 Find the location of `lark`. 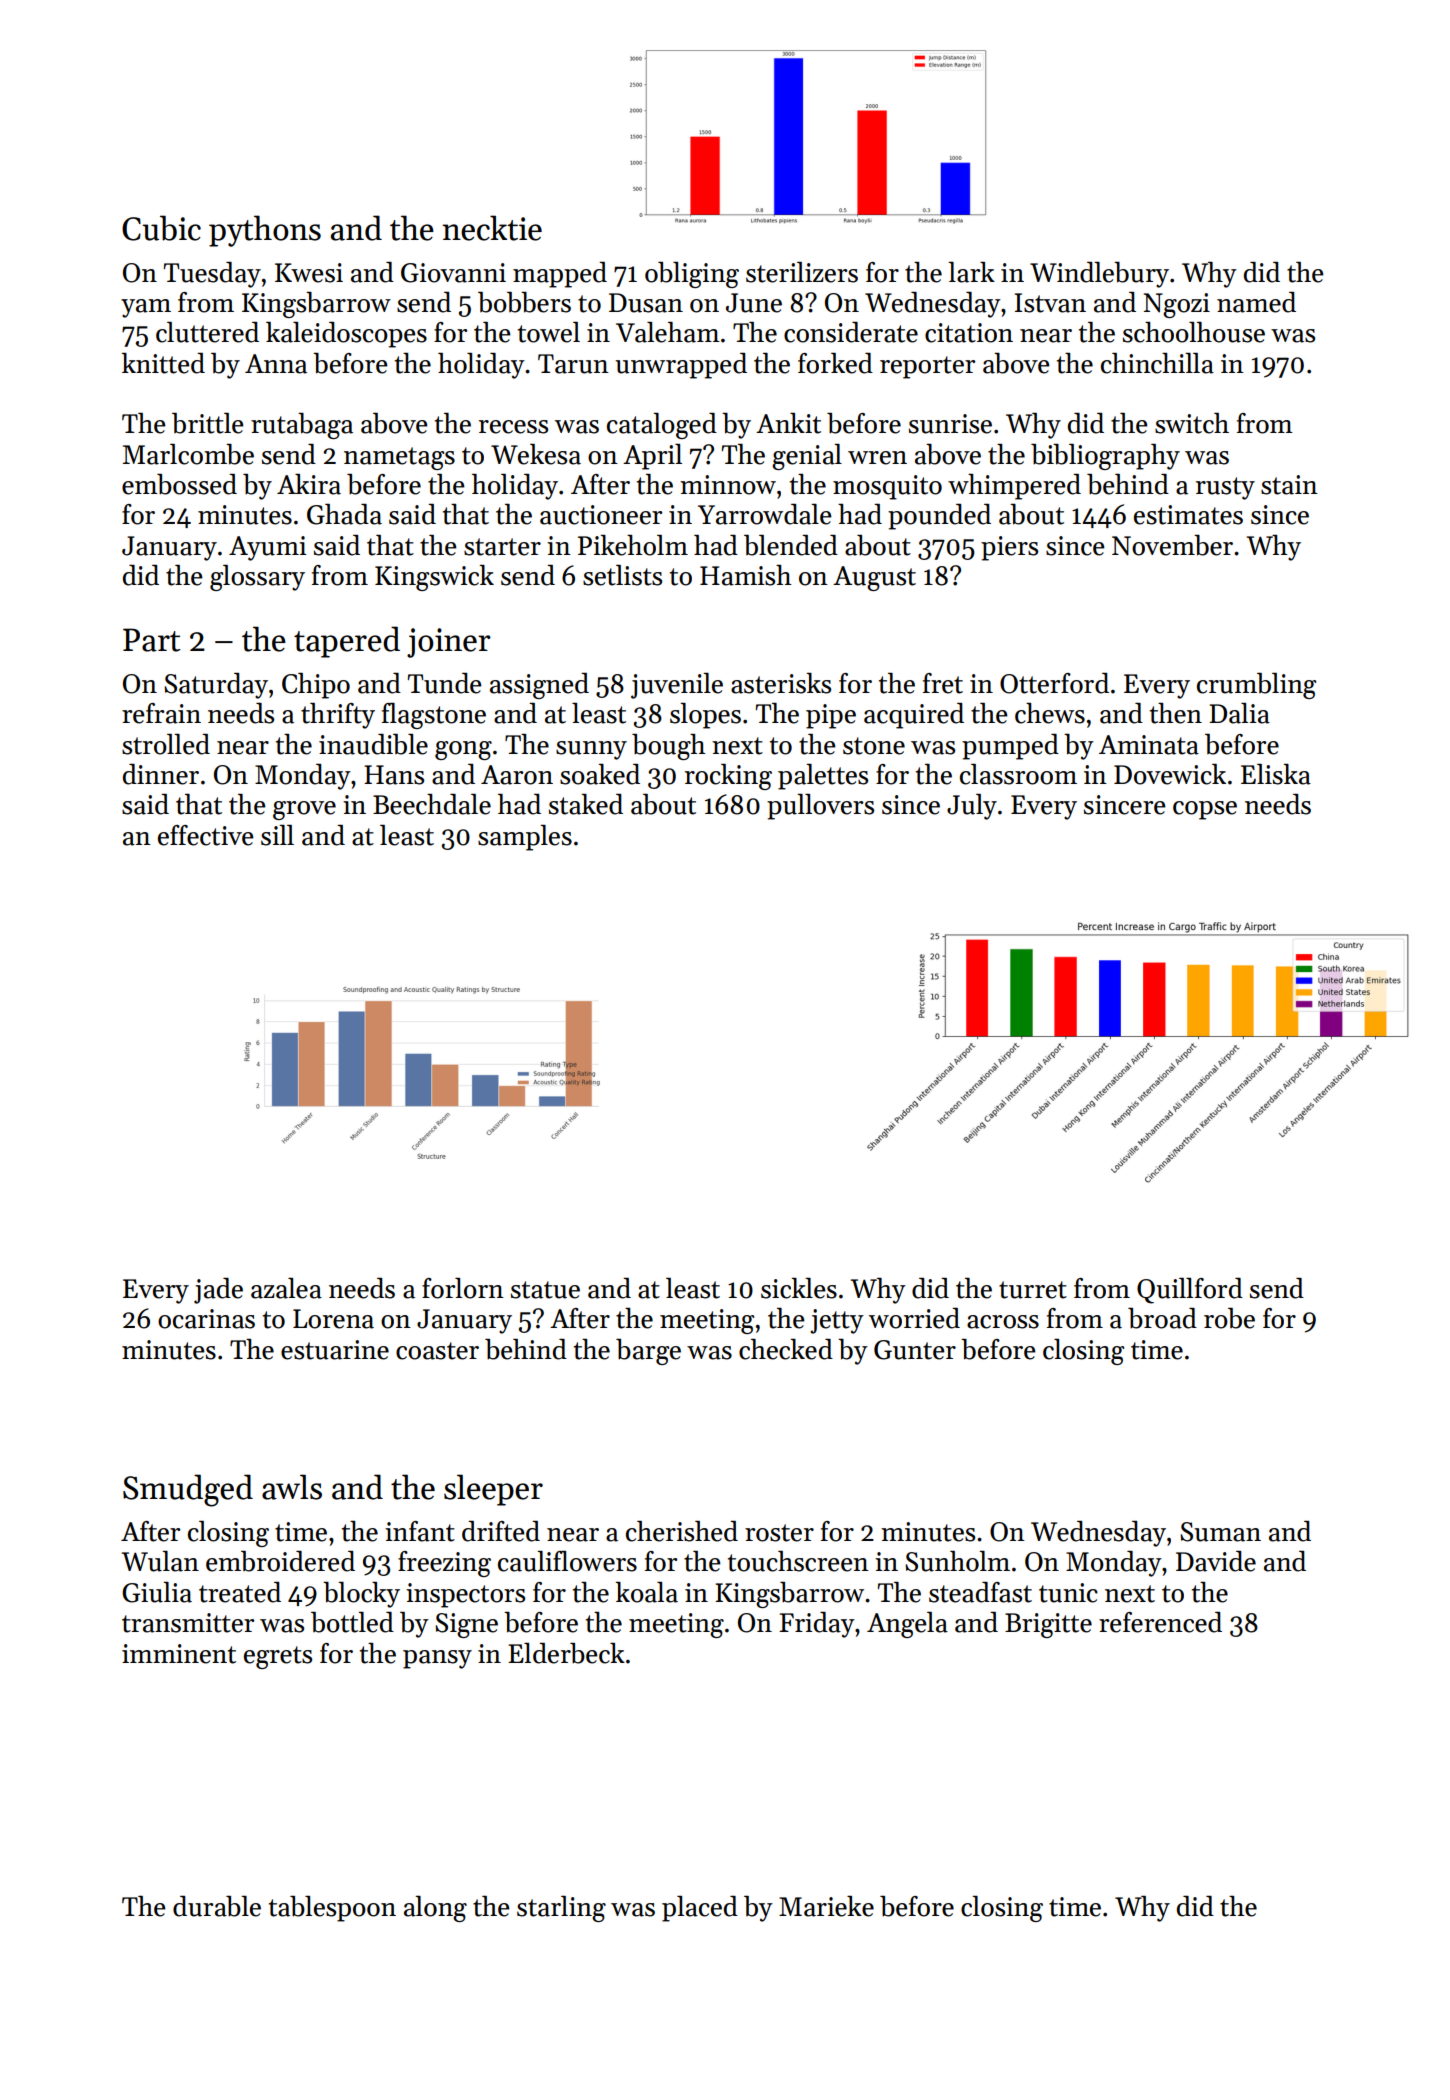

lark is located at coordinates (971, 272).
